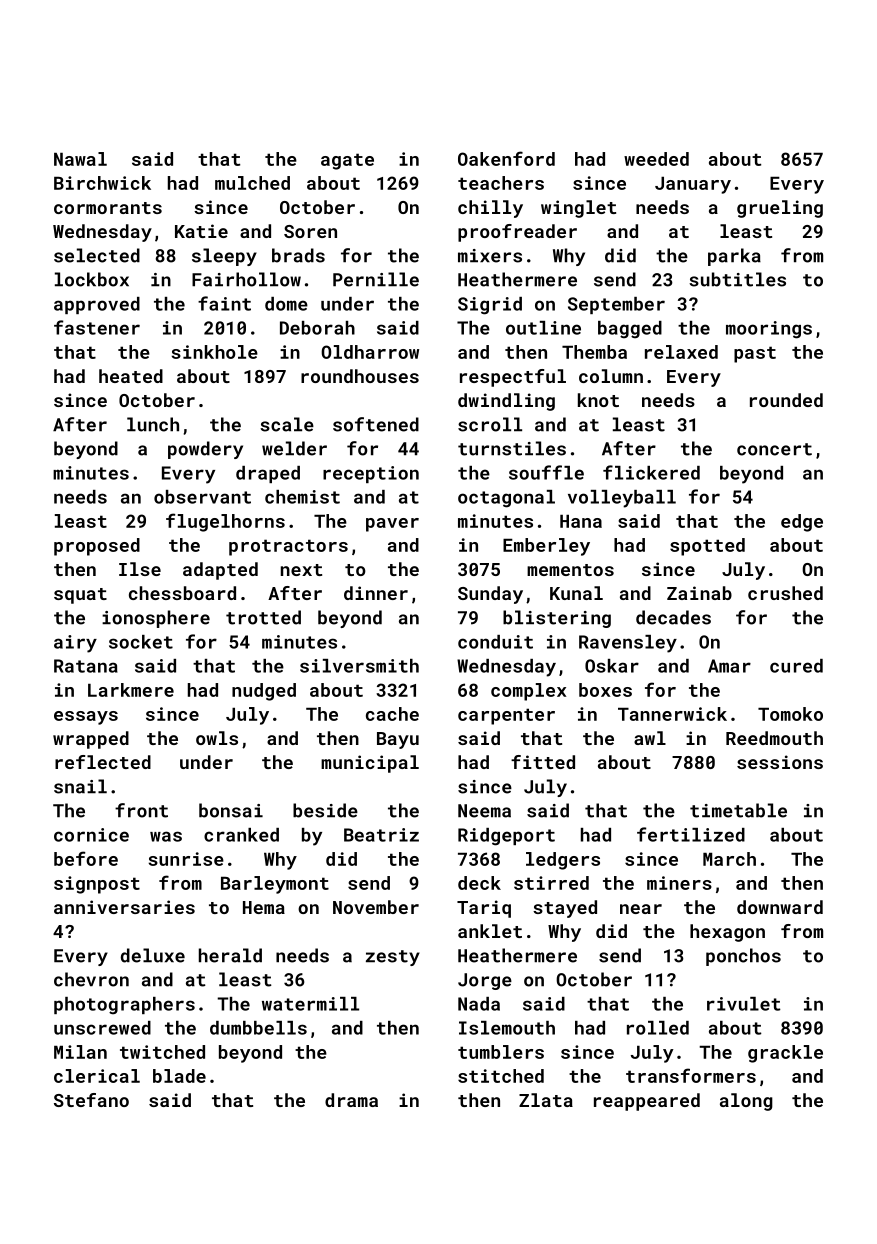 This screenshot has height=1244, width=877. I want to click on Oakenford, so click(506, 158).
